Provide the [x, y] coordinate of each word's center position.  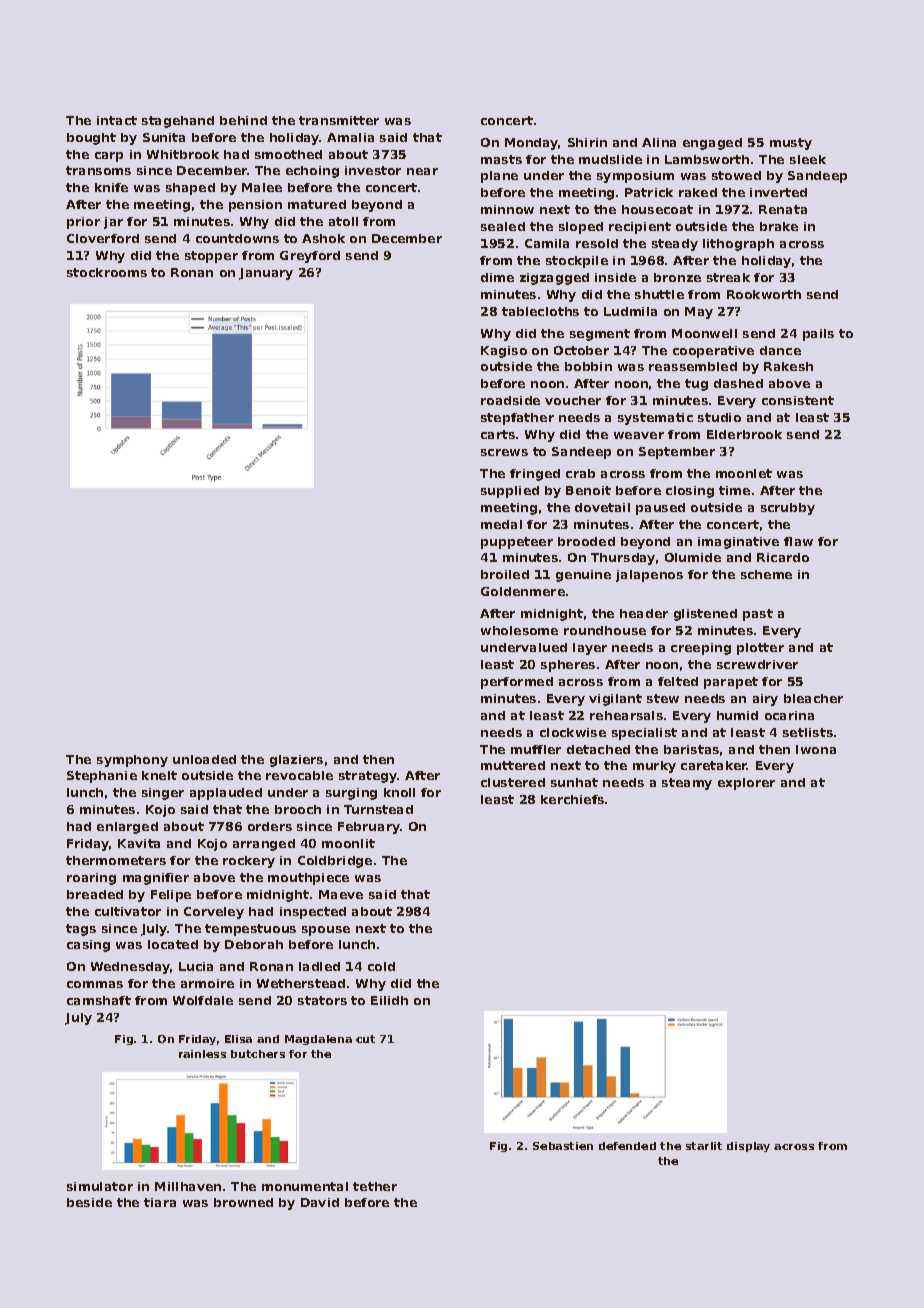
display [748, 1147]
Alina [659, 142]
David [320, 1202]
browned [243, 1202]
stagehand [178, 122]
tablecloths [540, 311]
